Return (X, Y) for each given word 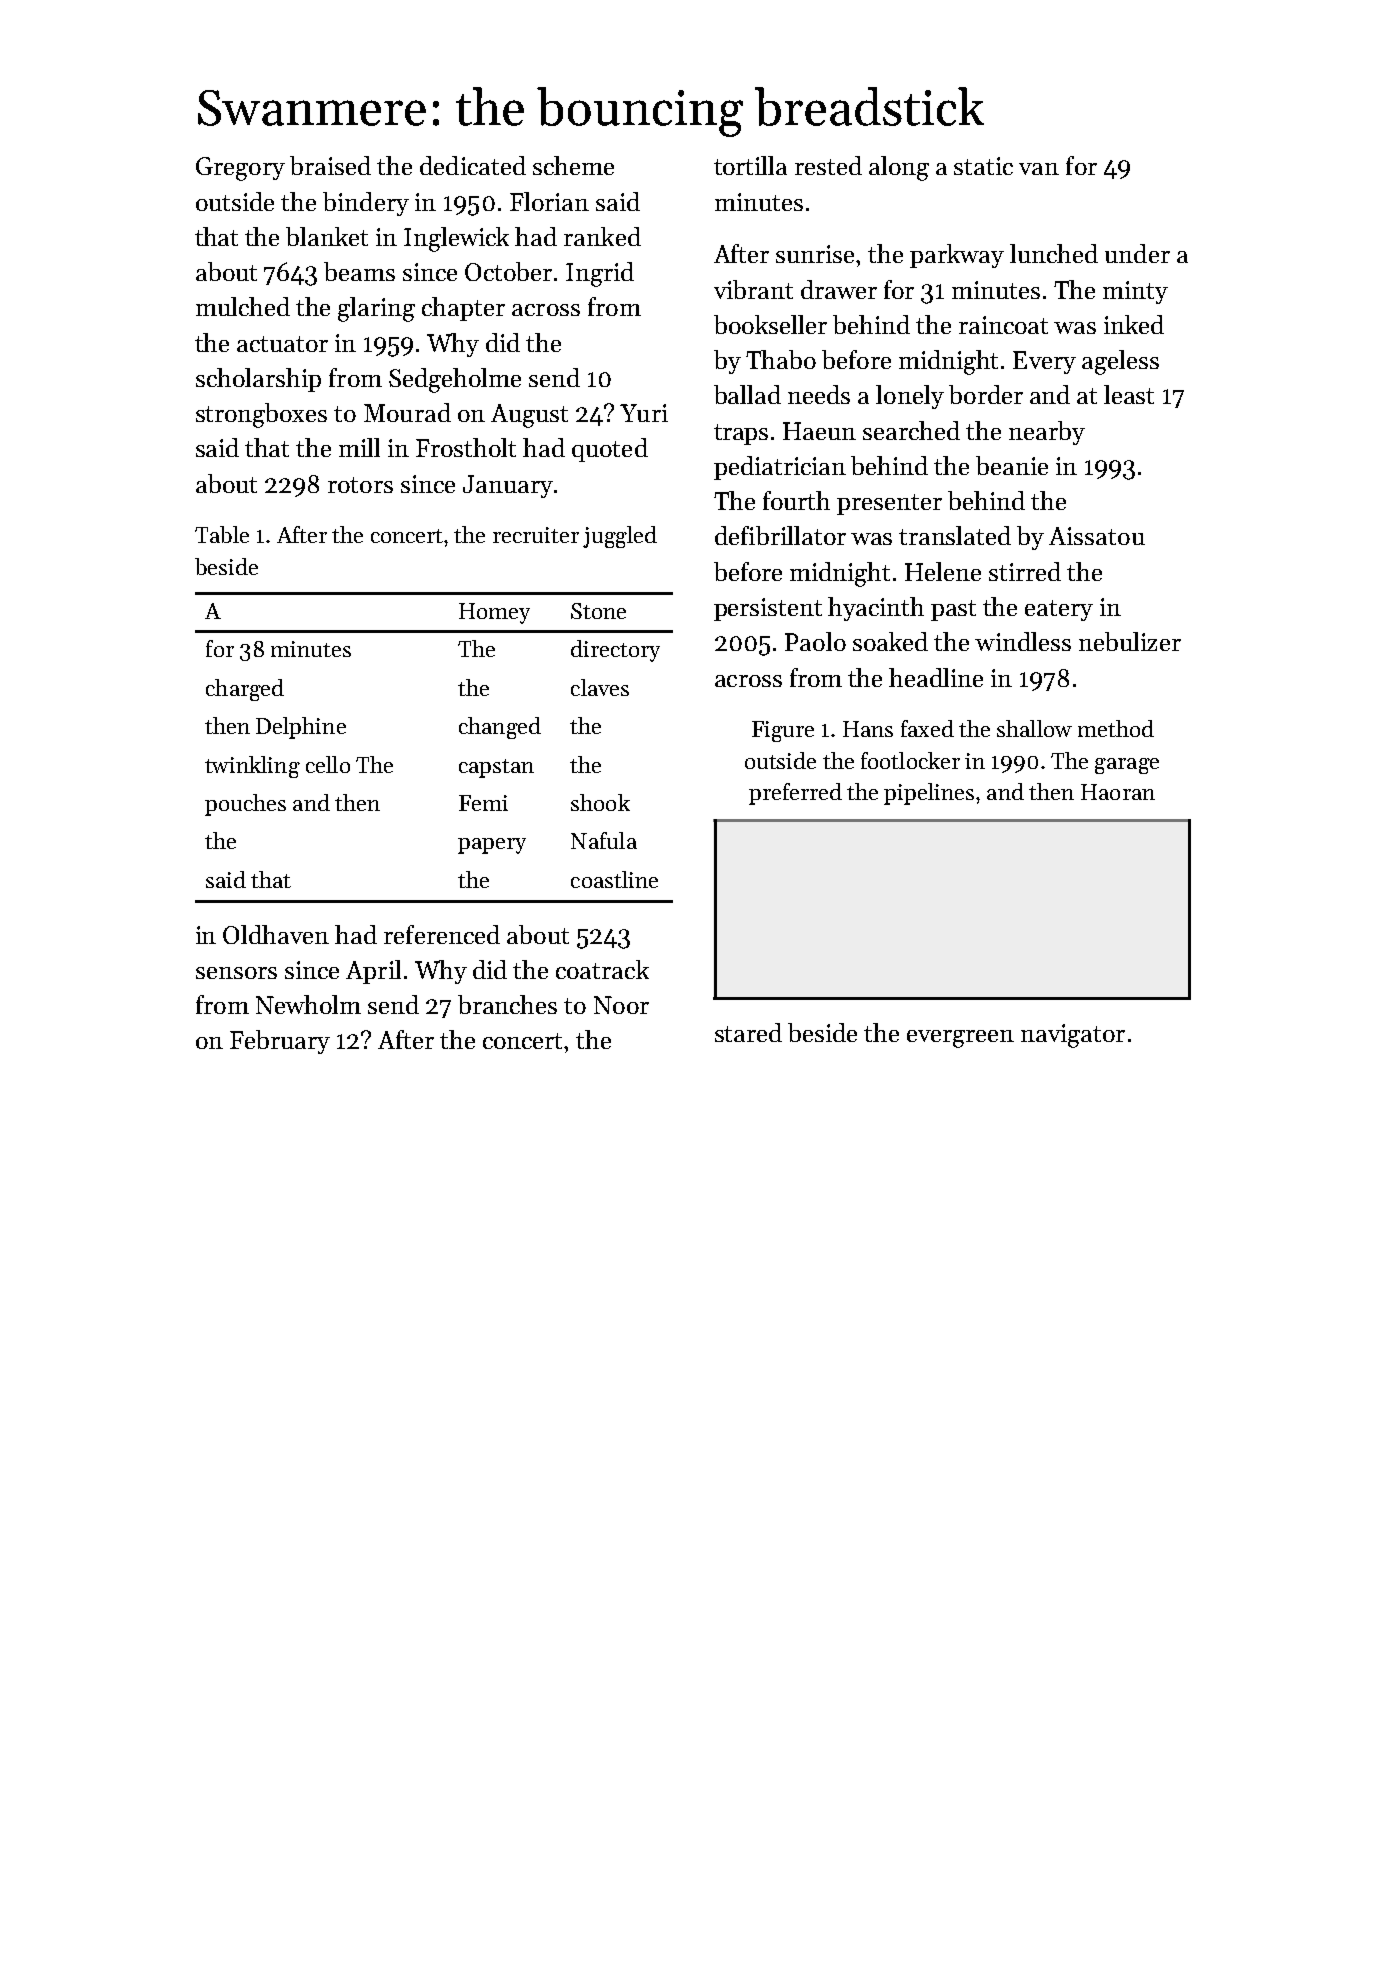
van (1039, 169)
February (280, 1042)
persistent (768, 609)
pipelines (929, 794)
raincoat (1003, 325)
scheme (573, 165)
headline (936, 677)
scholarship (258, 380)
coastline (614, 879)
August (529, 416)
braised (330, 165)
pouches (245, 805)
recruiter (536, 535)
